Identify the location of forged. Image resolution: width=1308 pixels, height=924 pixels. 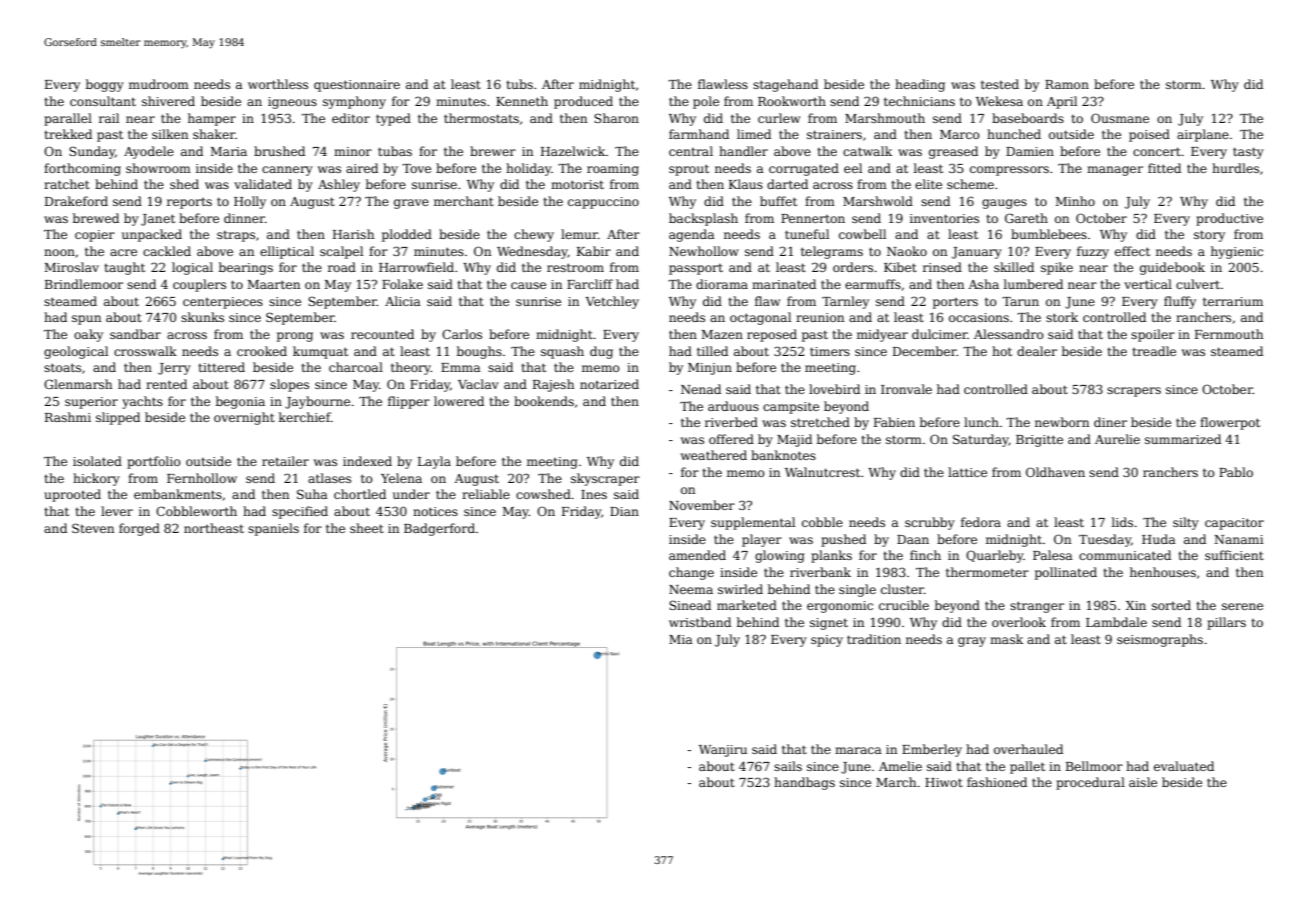
(139, 529).
